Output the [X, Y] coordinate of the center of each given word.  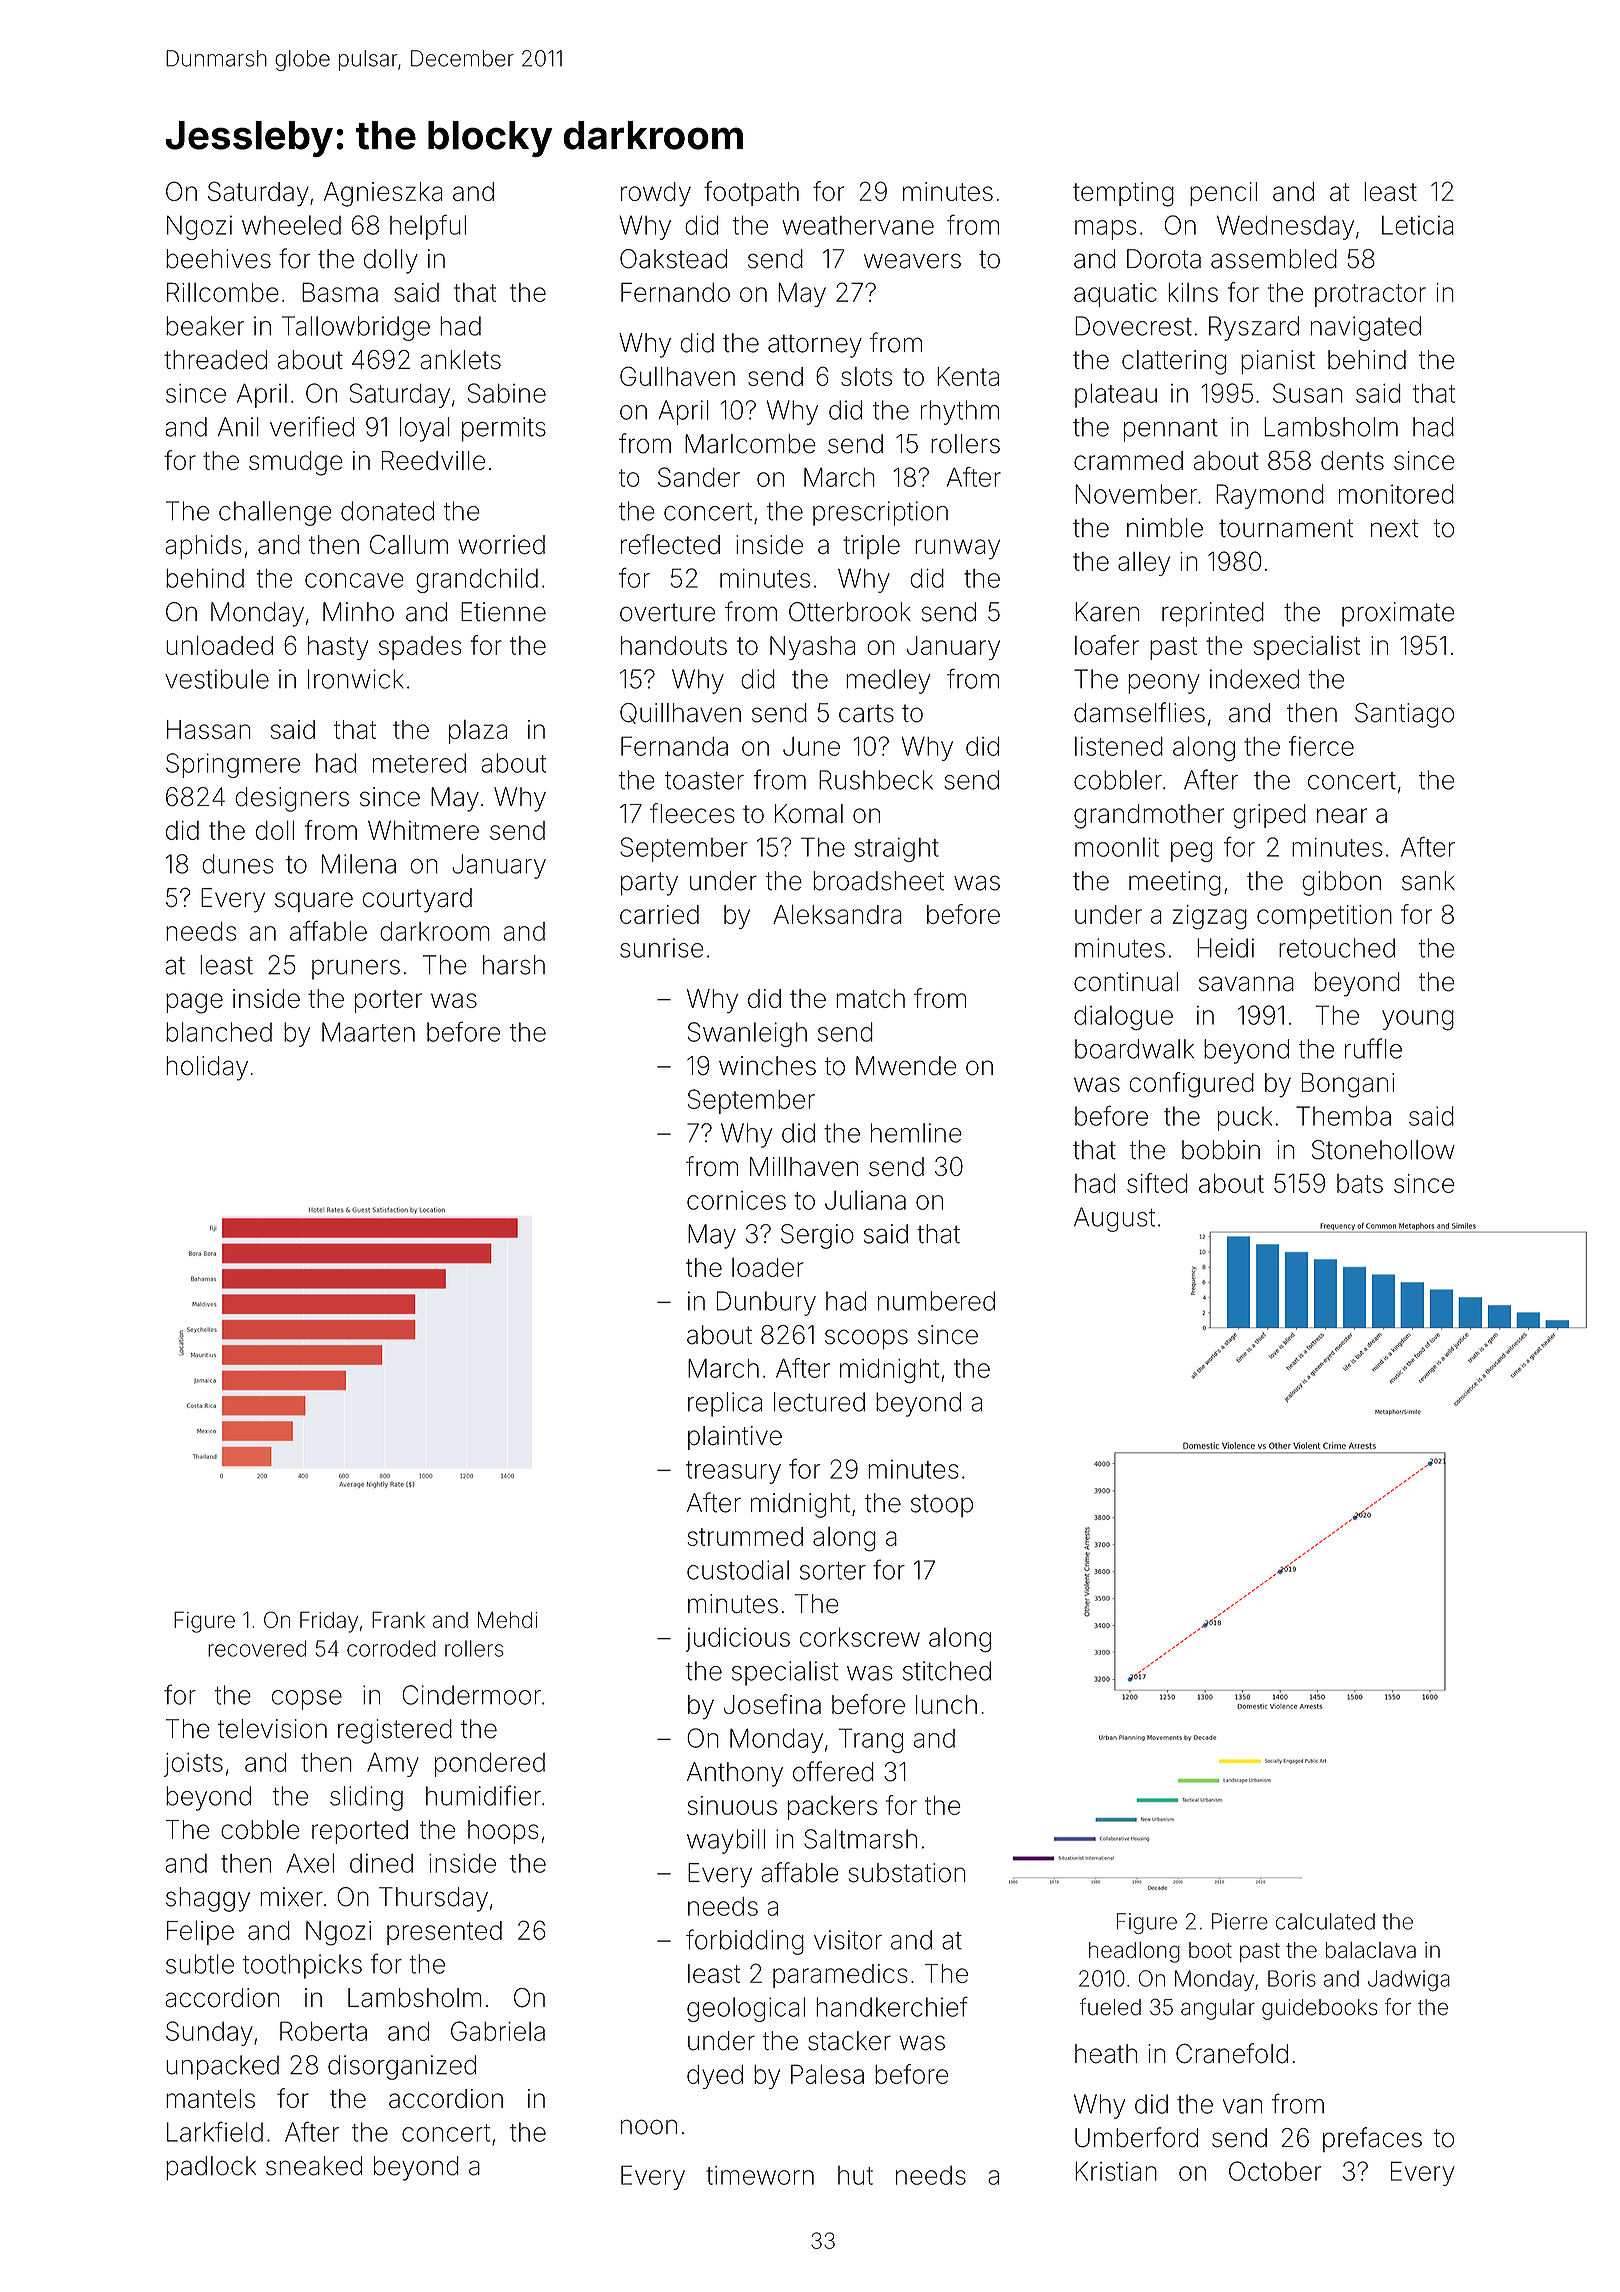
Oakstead [673, 259]
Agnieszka [383, 194]
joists [193, 1765]
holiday [207, 1068]
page [194, 1003]
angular [1218, 2009]
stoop [942, 1505]
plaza [478, 732]
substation [907, 1873]
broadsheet [878, 881]
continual [1126, 982]
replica [725, 1404]
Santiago [1404, 715]
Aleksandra [837, 914]
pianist [1278, 362]
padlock [211, 2168]
